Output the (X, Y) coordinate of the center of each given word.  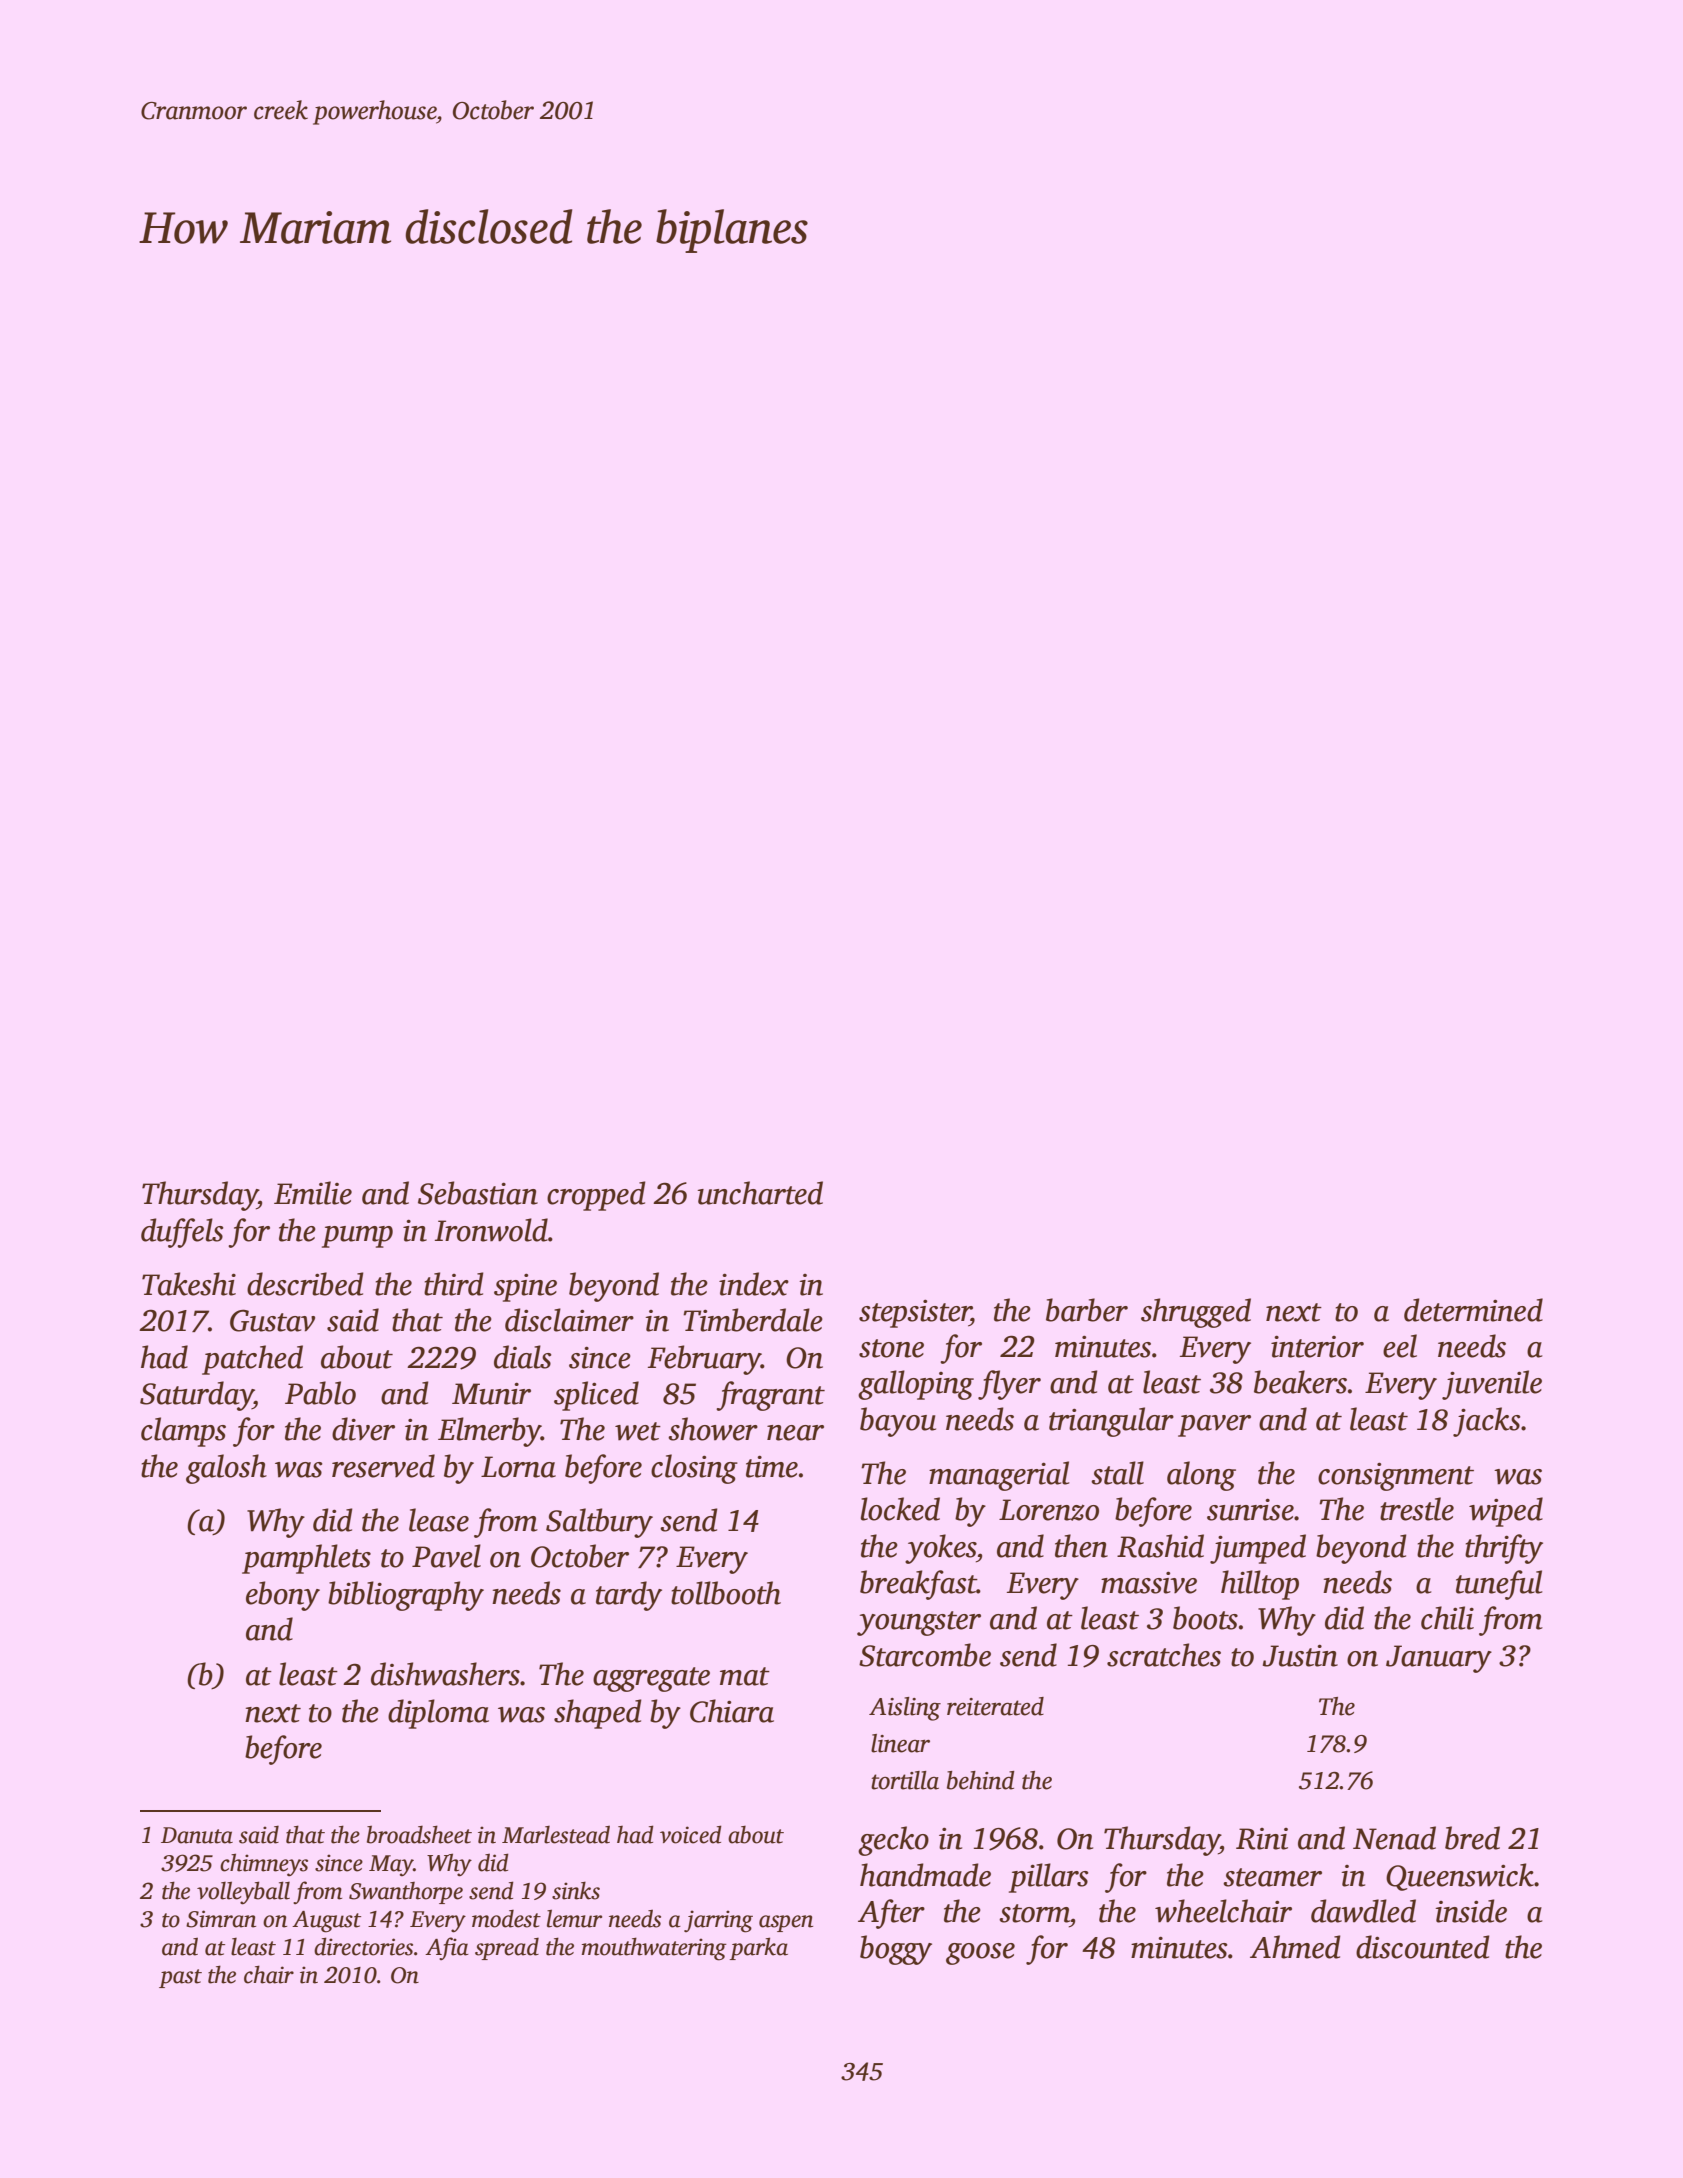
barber (1087, 1310)
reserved (383, 1466)
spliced (596, 1396)
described (305, 1284)
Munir (491, 1394)
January (1439, 1659)
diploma (438, 1714)
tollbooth (726, 1593)
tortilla (905, 1780)
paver (1214, 1426)
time (772, 1467)
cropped (596, 1196)
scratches (1164, 1655)
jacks (1486, 1422)
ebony (283, 1596)
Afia (447, 1948)
